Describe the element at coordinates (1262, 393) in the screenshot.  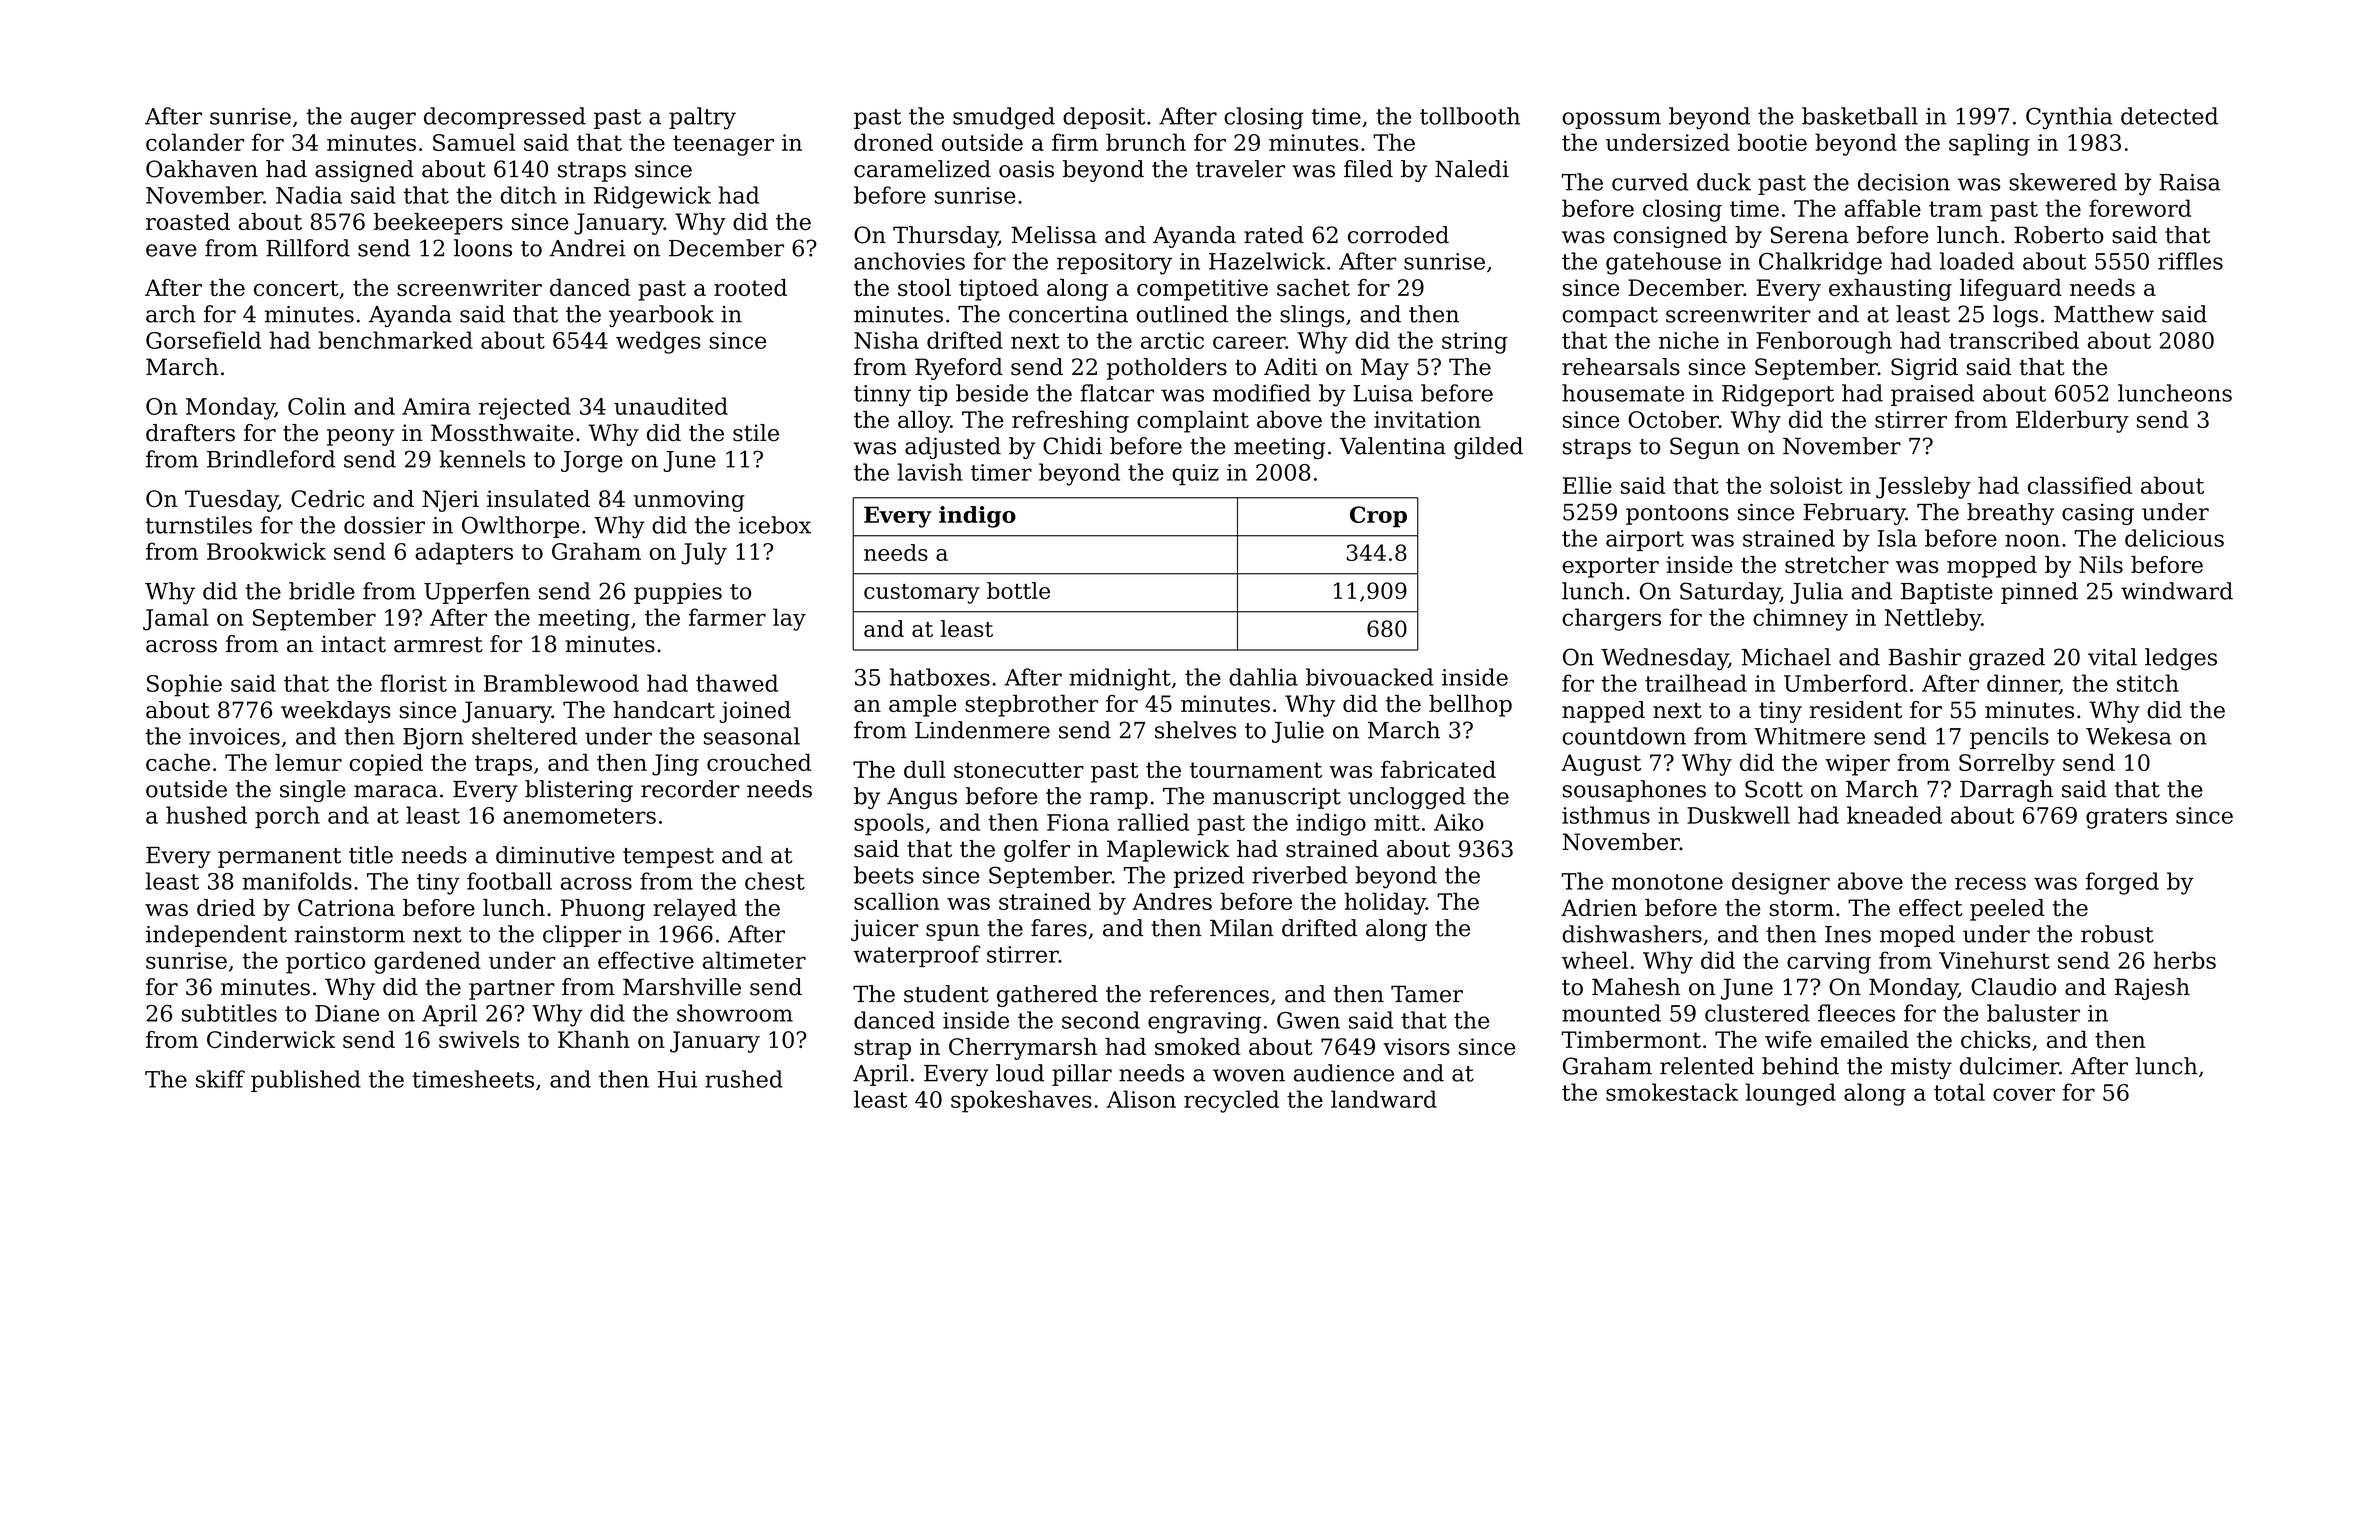
I see `modified` at that location.
